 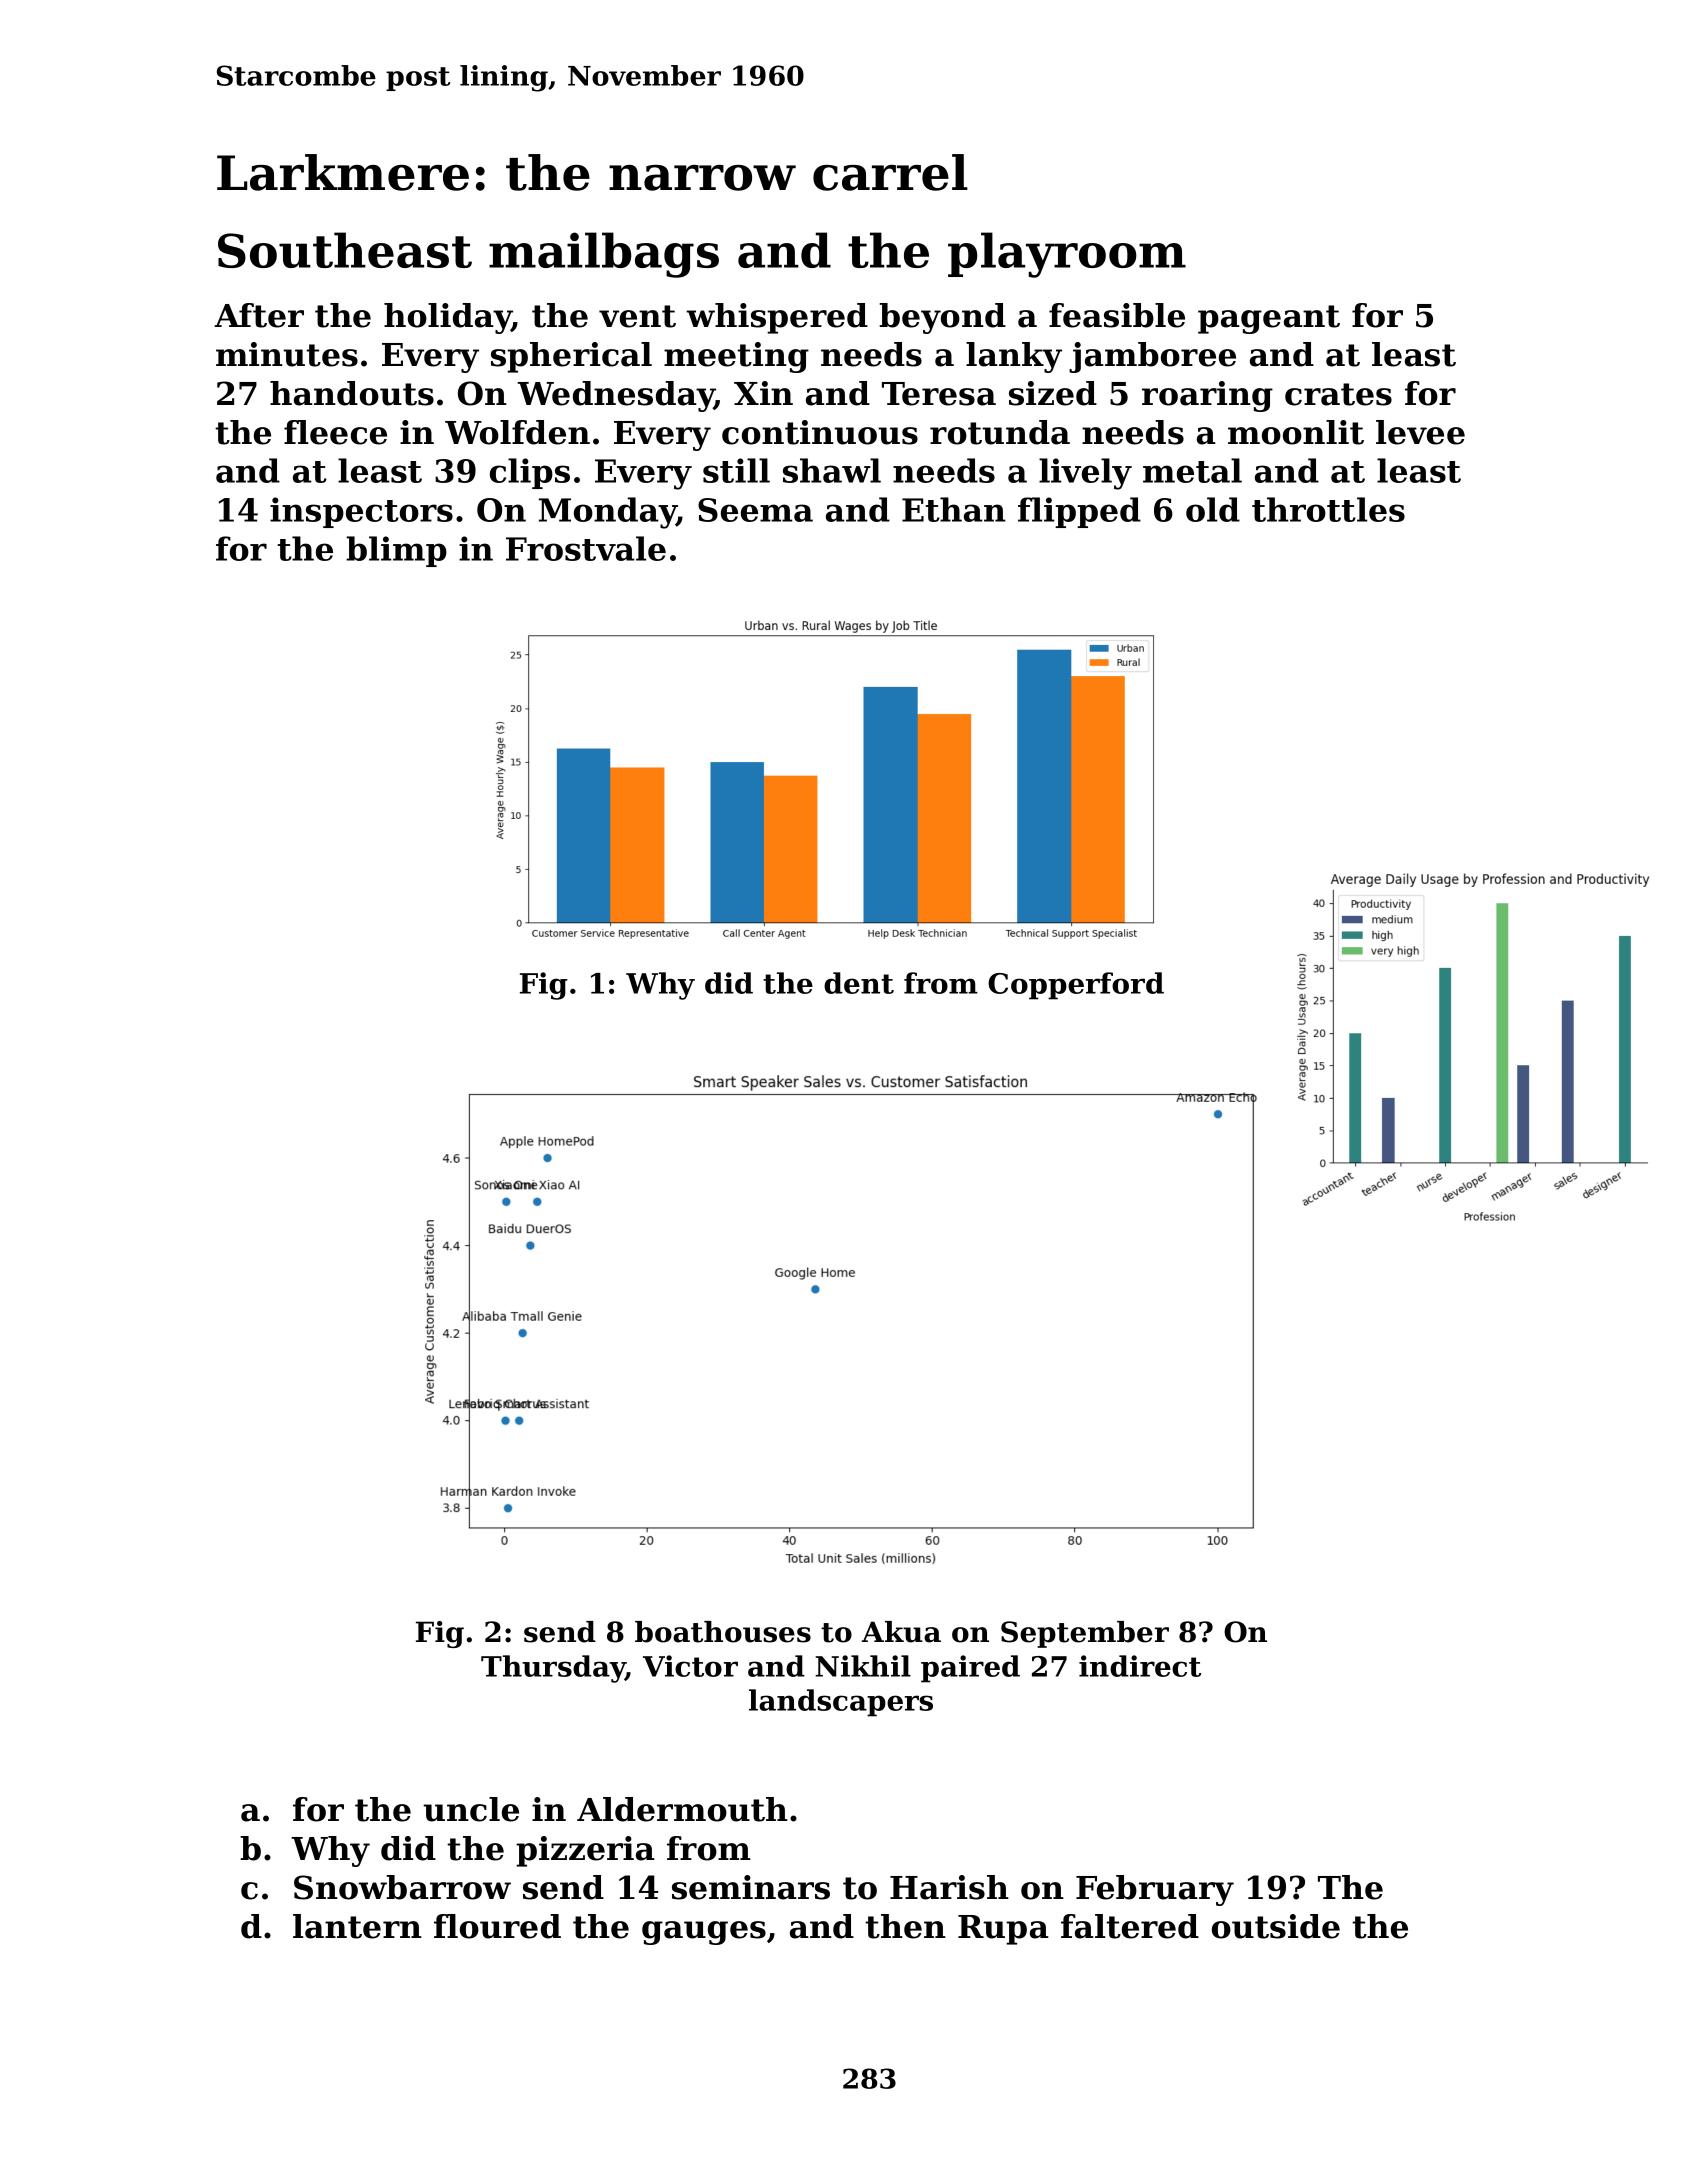 I want to click on Southeast, so click(x=345, y=250).
